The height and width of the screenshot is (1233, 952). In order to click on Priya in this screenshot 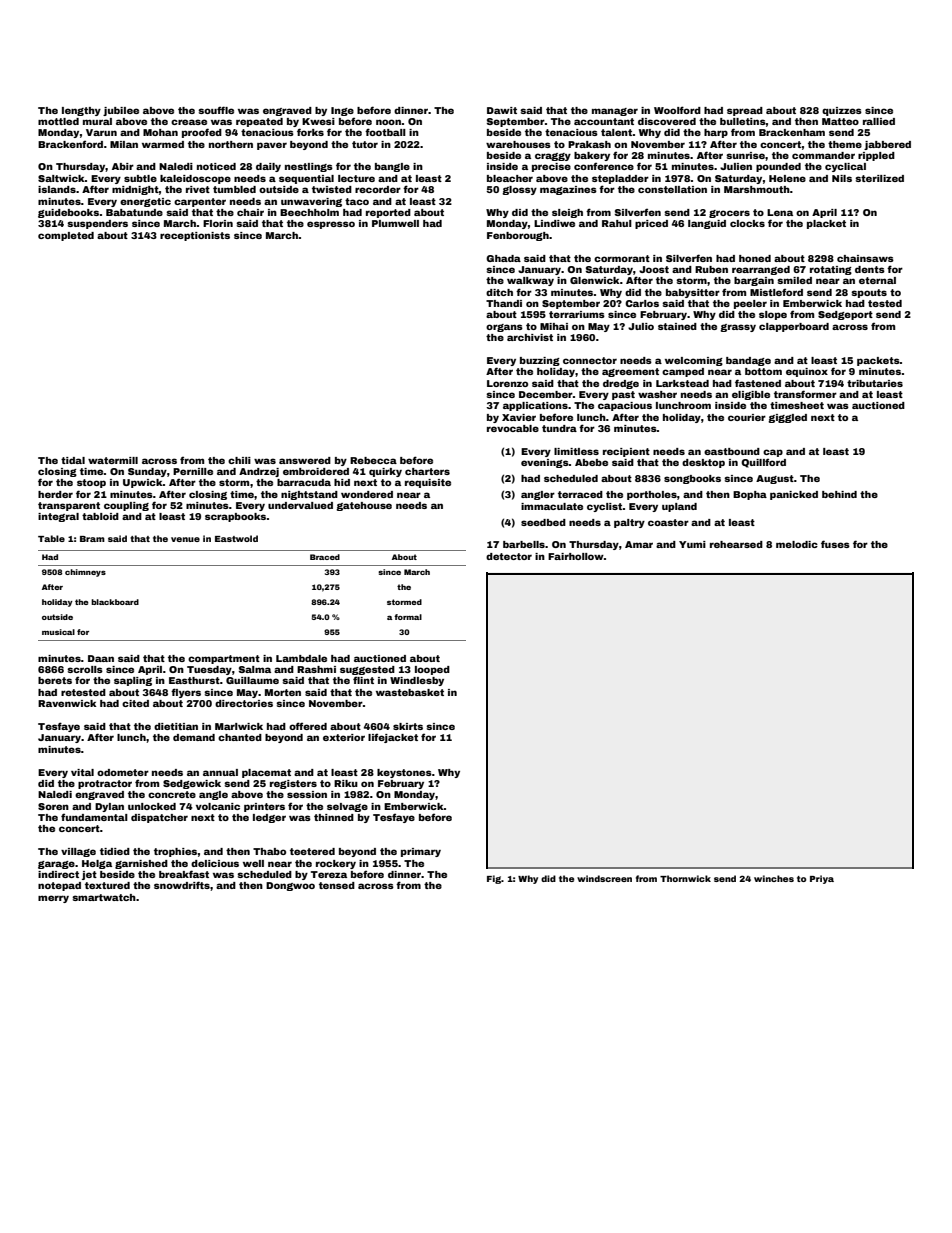, I will do `click(822, 879)`.
